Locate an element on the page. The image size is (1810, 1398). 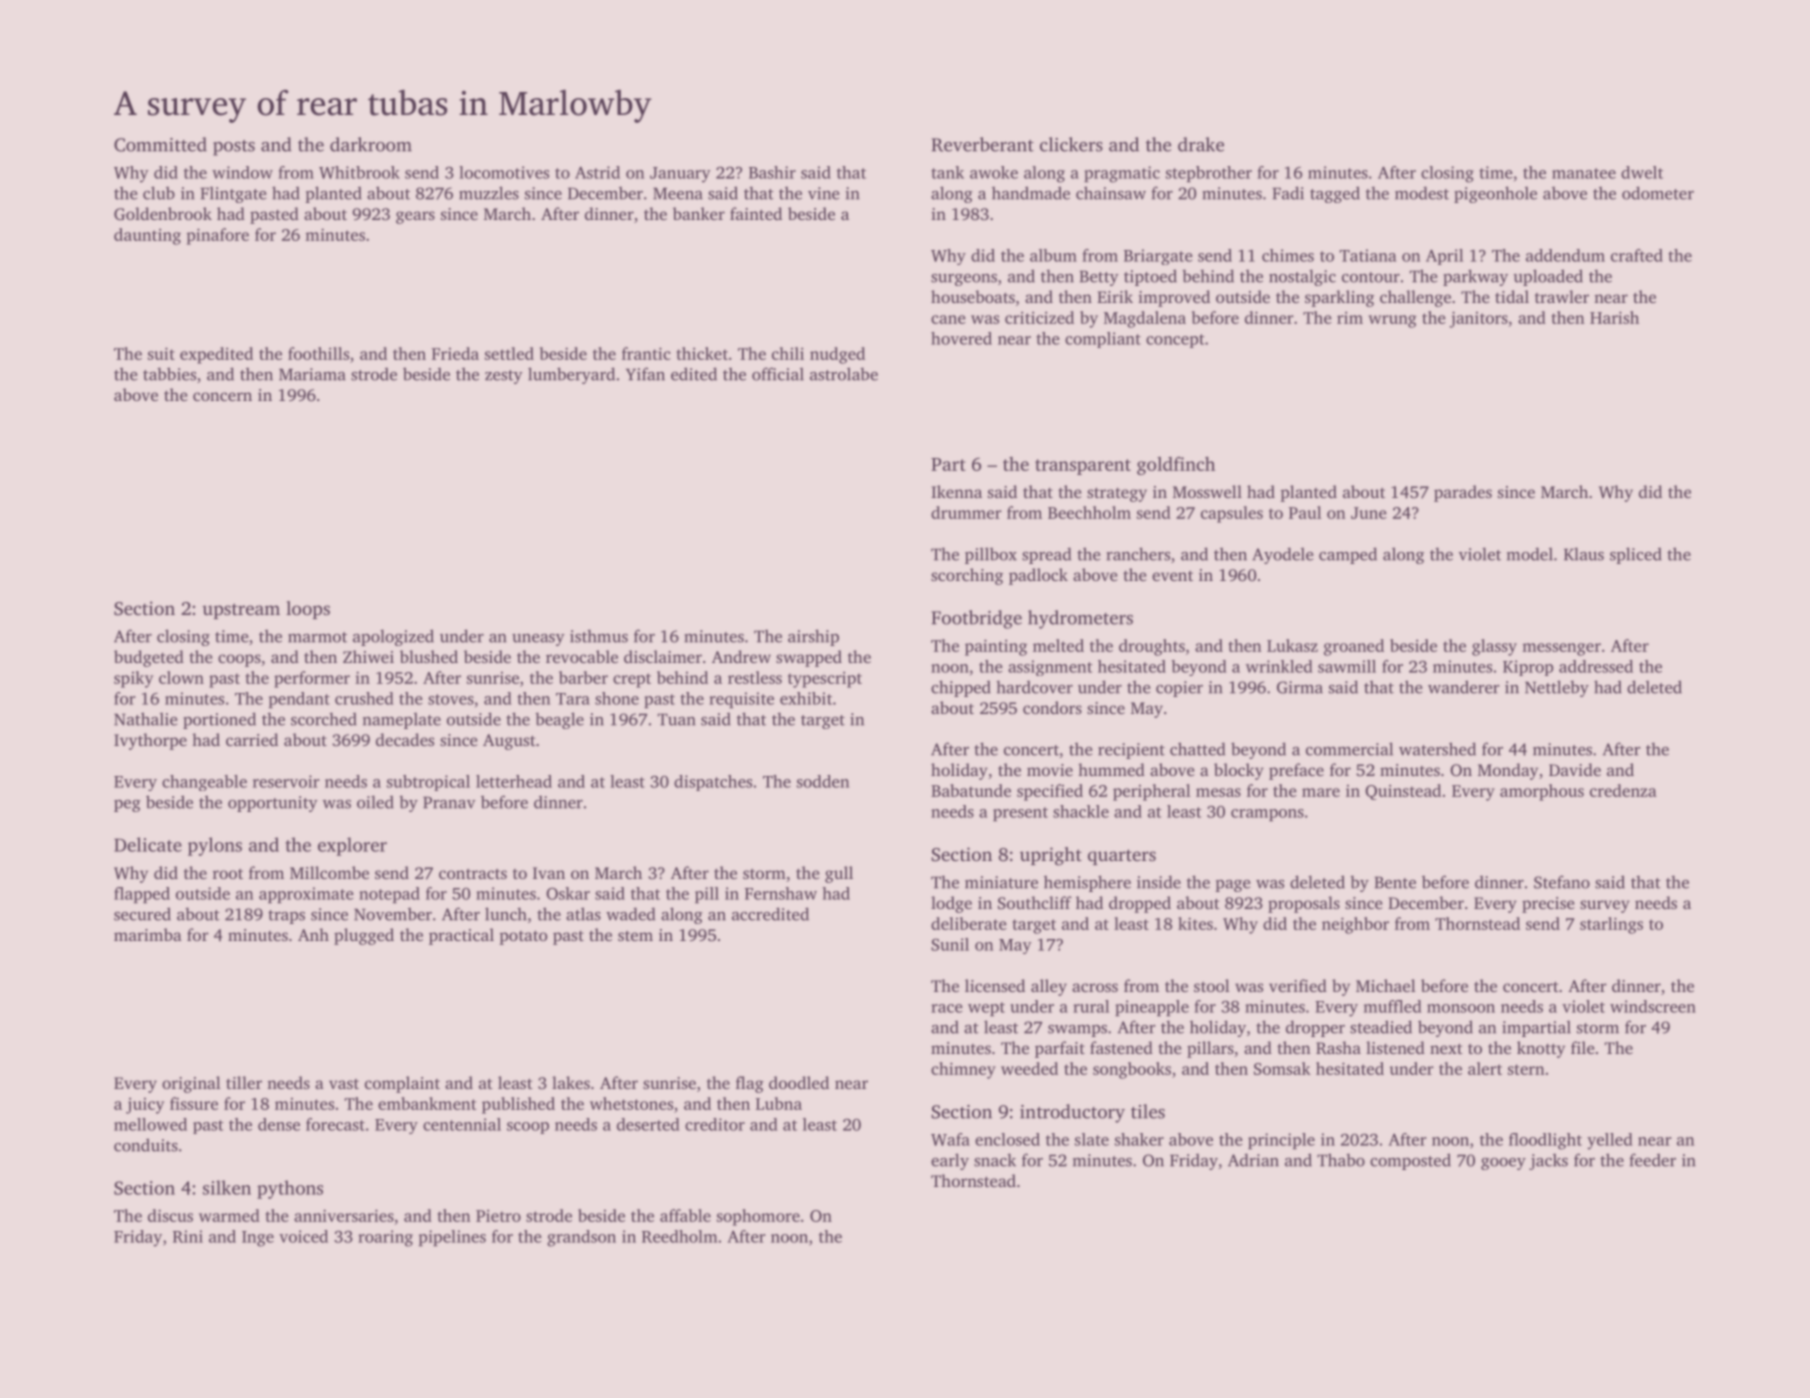
Adrian is located at coordinates (1253, 1160).
